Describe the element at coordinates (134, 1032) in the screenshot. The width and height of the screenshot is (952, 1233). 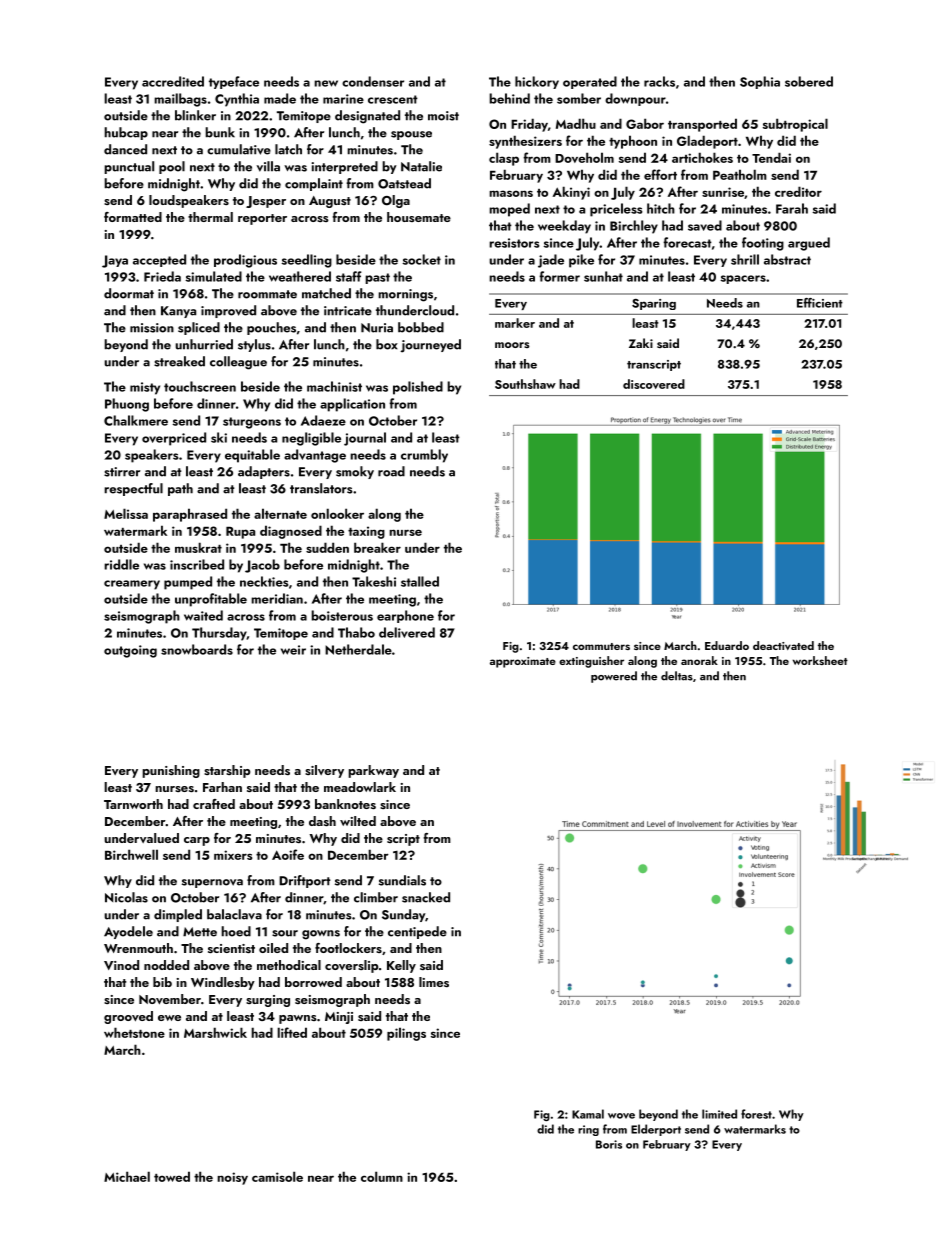
I see `whetstone` at that location.
